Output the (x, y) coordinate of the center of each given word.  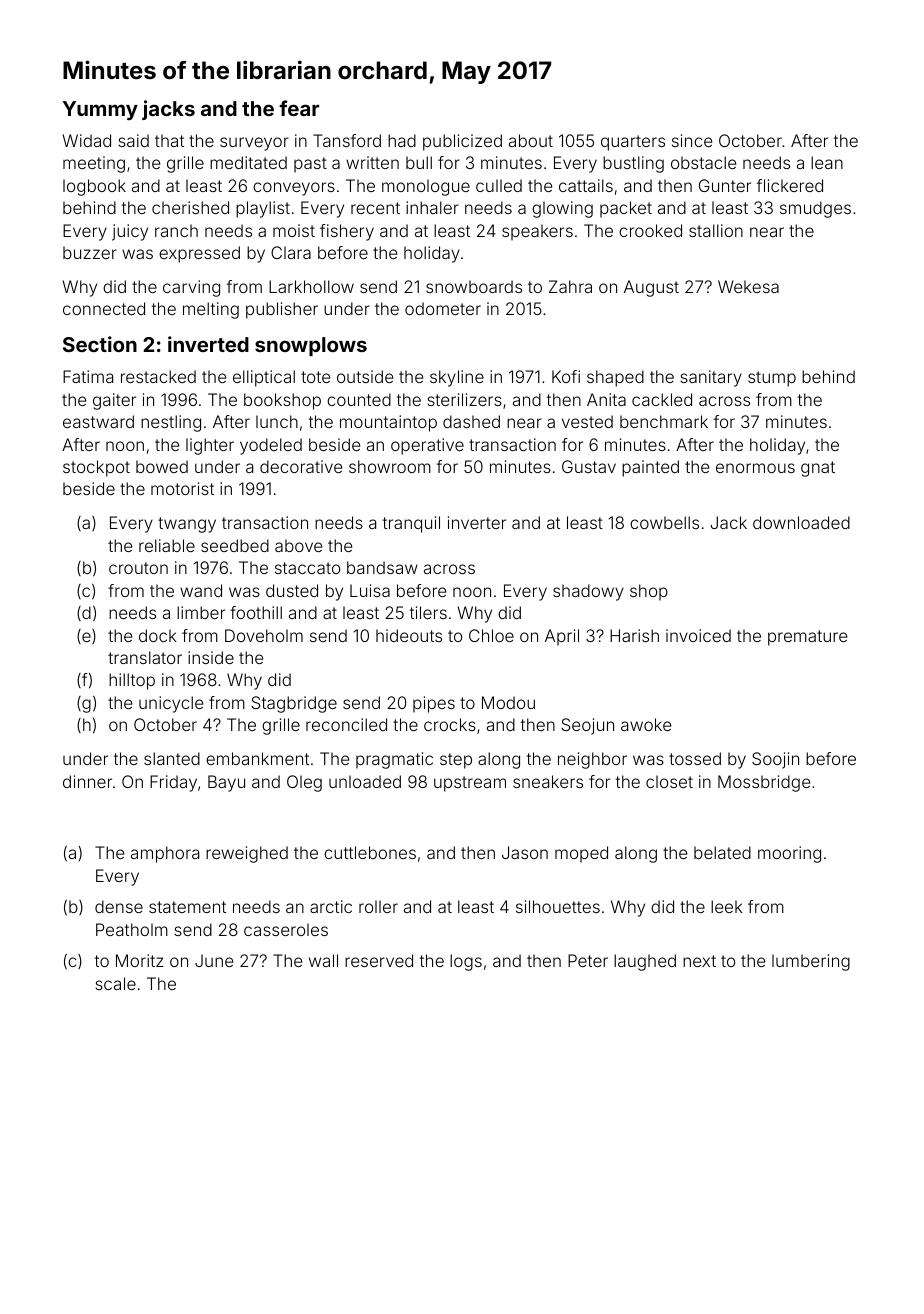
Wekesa (748, 286)
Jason (525, 852)
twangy (187, 525)
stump (772, 379)
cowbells (664, 522)
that (169, 140)
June (214, 960)
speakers (537, 232)
